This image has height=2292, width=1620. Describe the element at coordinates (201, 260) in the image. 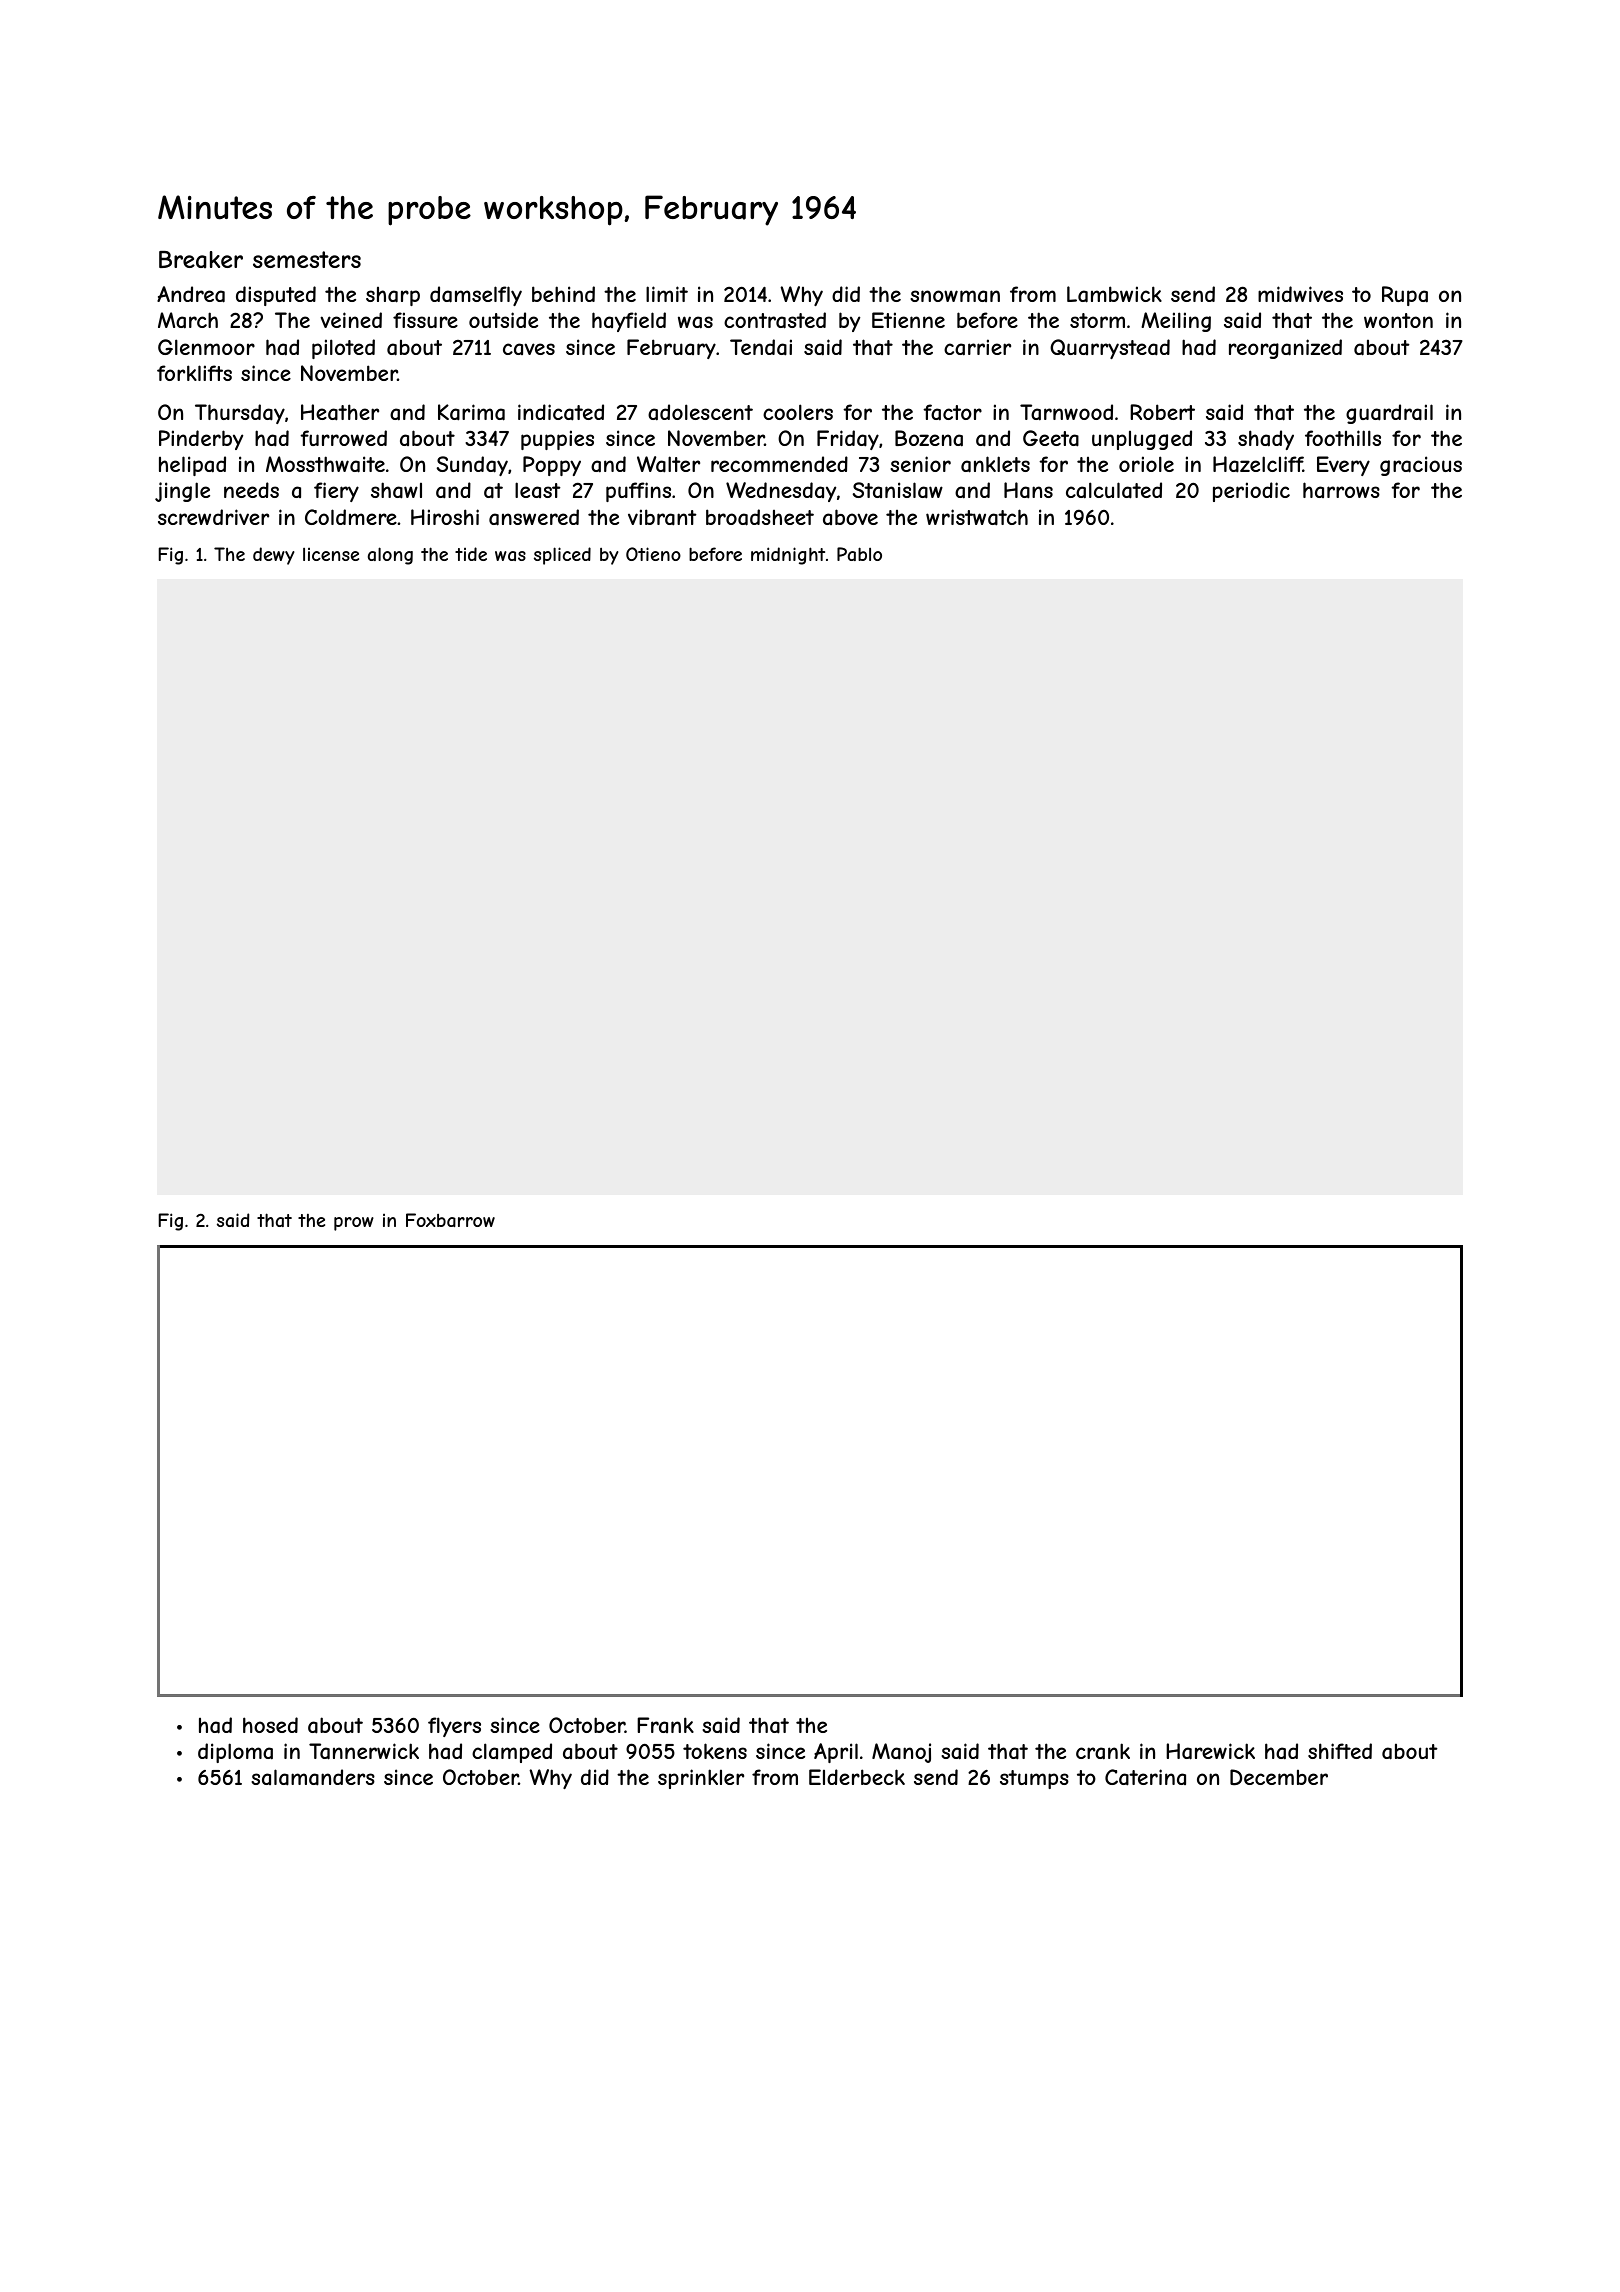

I see `Breaker` at that location.
